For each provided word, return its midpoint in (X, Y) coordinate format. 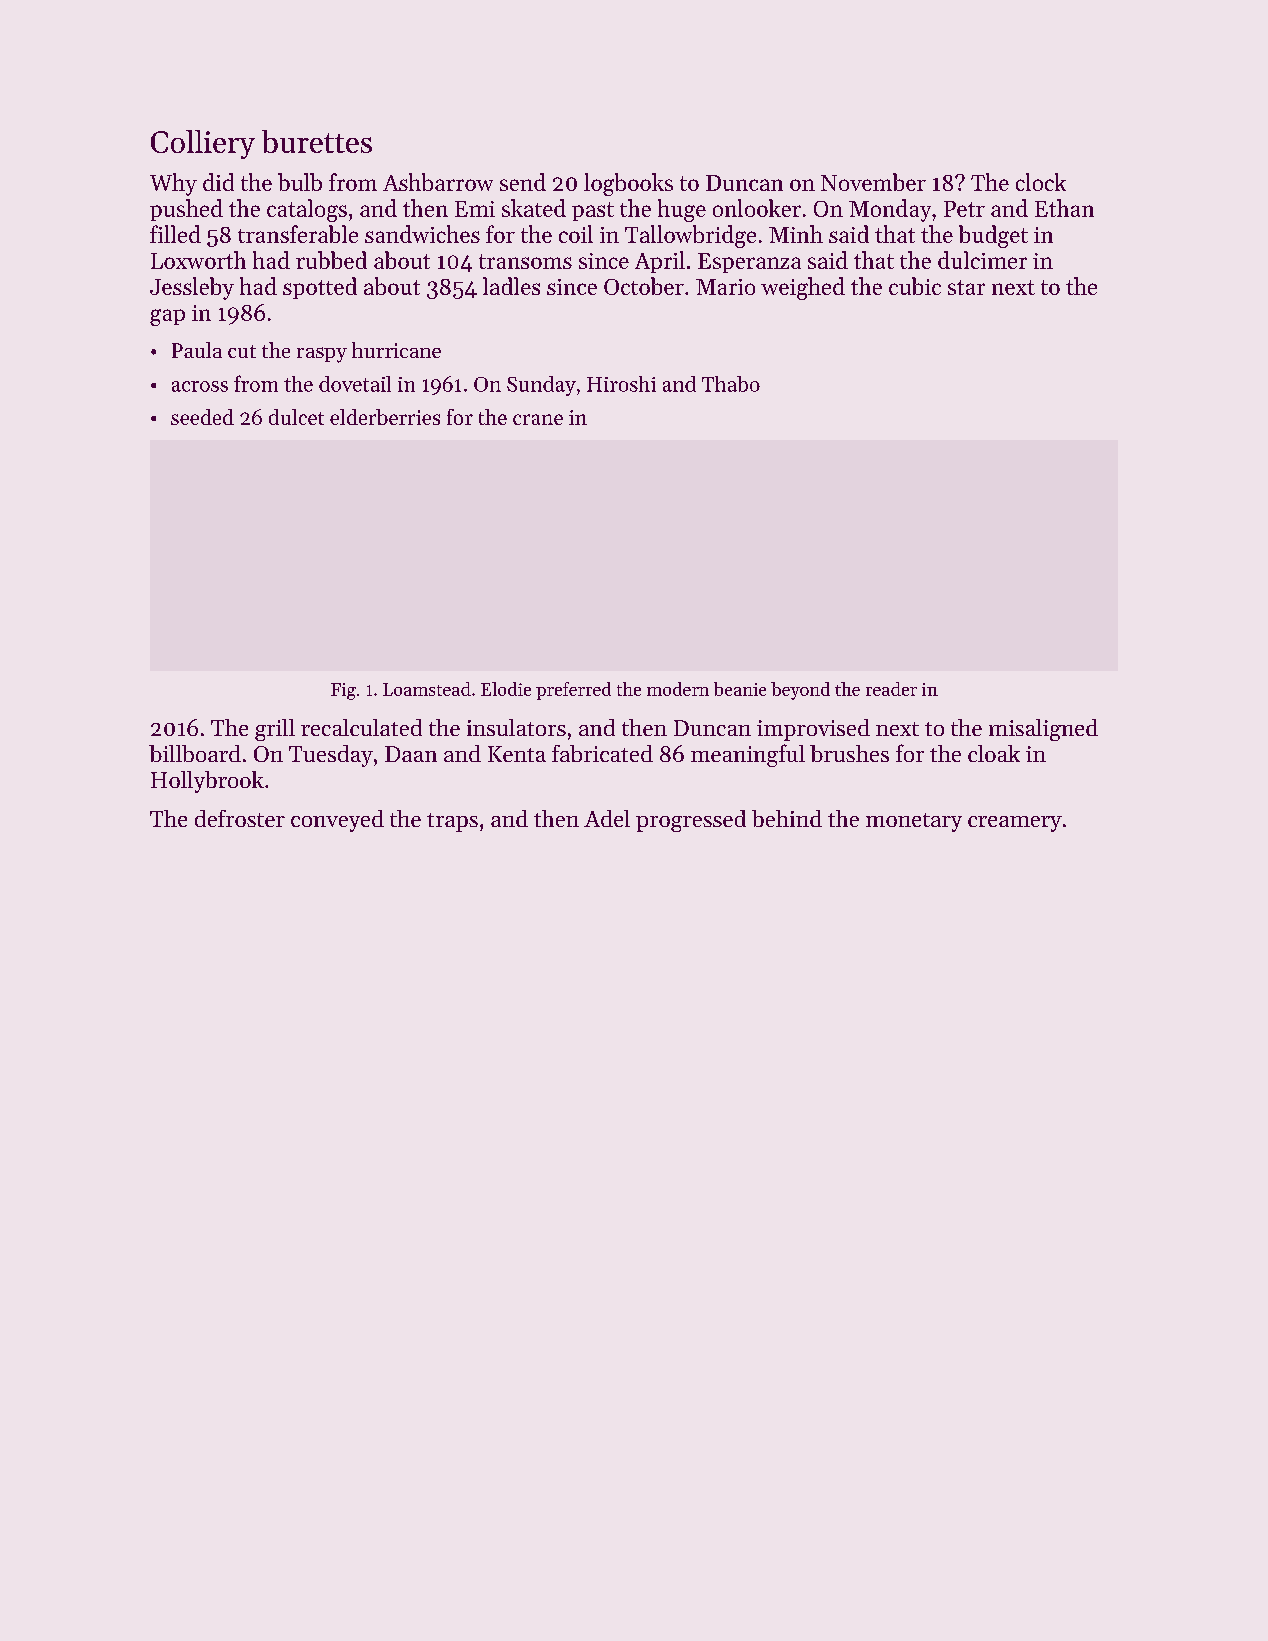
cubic (915, 286)
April (660, 262)
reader (891, 689)
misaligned (1043, 730)
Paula (197, 350)
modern (678, 689)
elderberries (385, 417)
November (873, 182)
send (523, 182)
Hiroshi (621, 384)
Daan (411, 754)
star (966, 287)
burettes (317, 141)
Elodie (506, 689)
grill (275, 730)
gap (167, 317)
